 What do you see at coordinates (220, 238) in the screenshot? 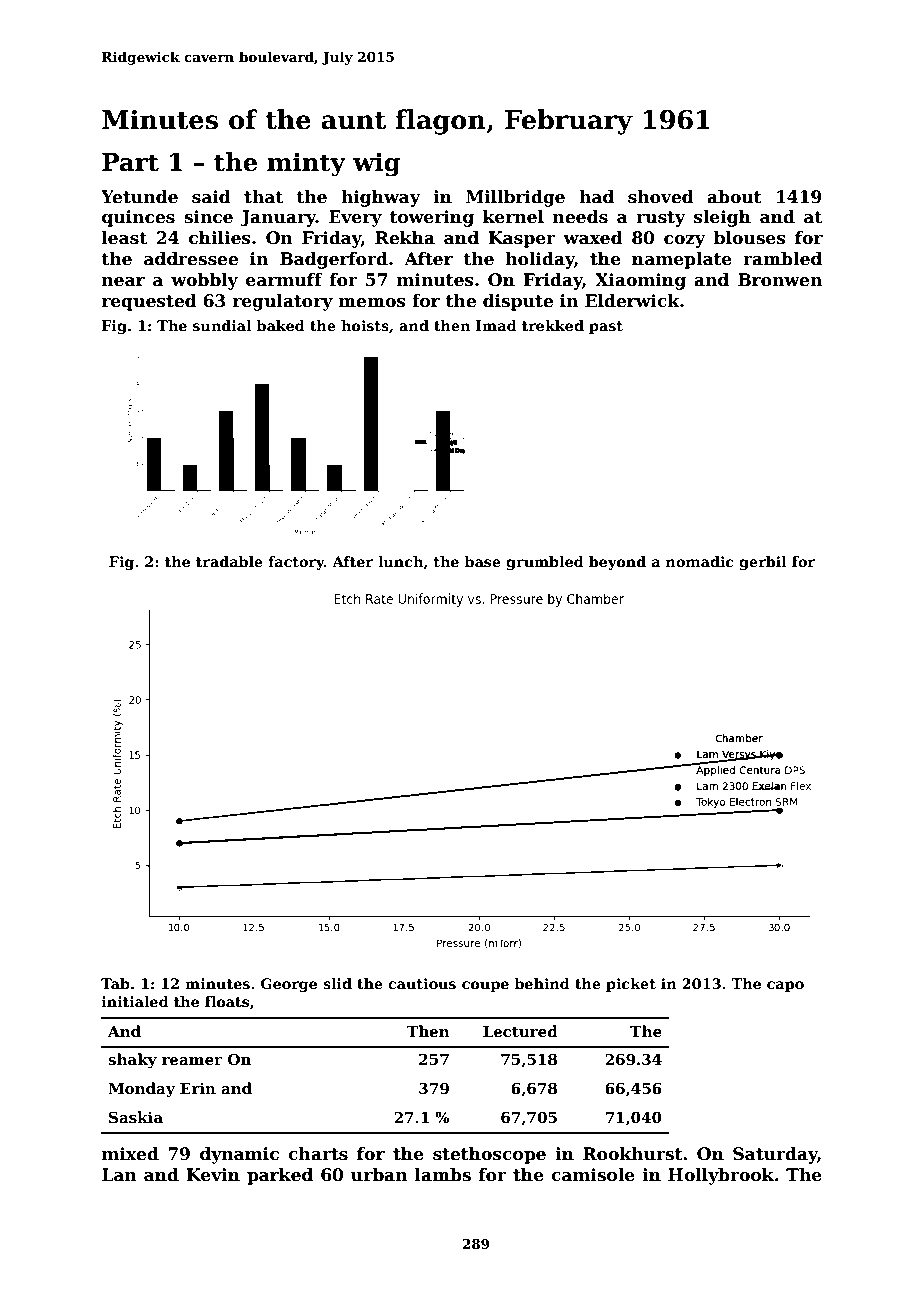
I see `chilies` at bounding box center [220, 238].
